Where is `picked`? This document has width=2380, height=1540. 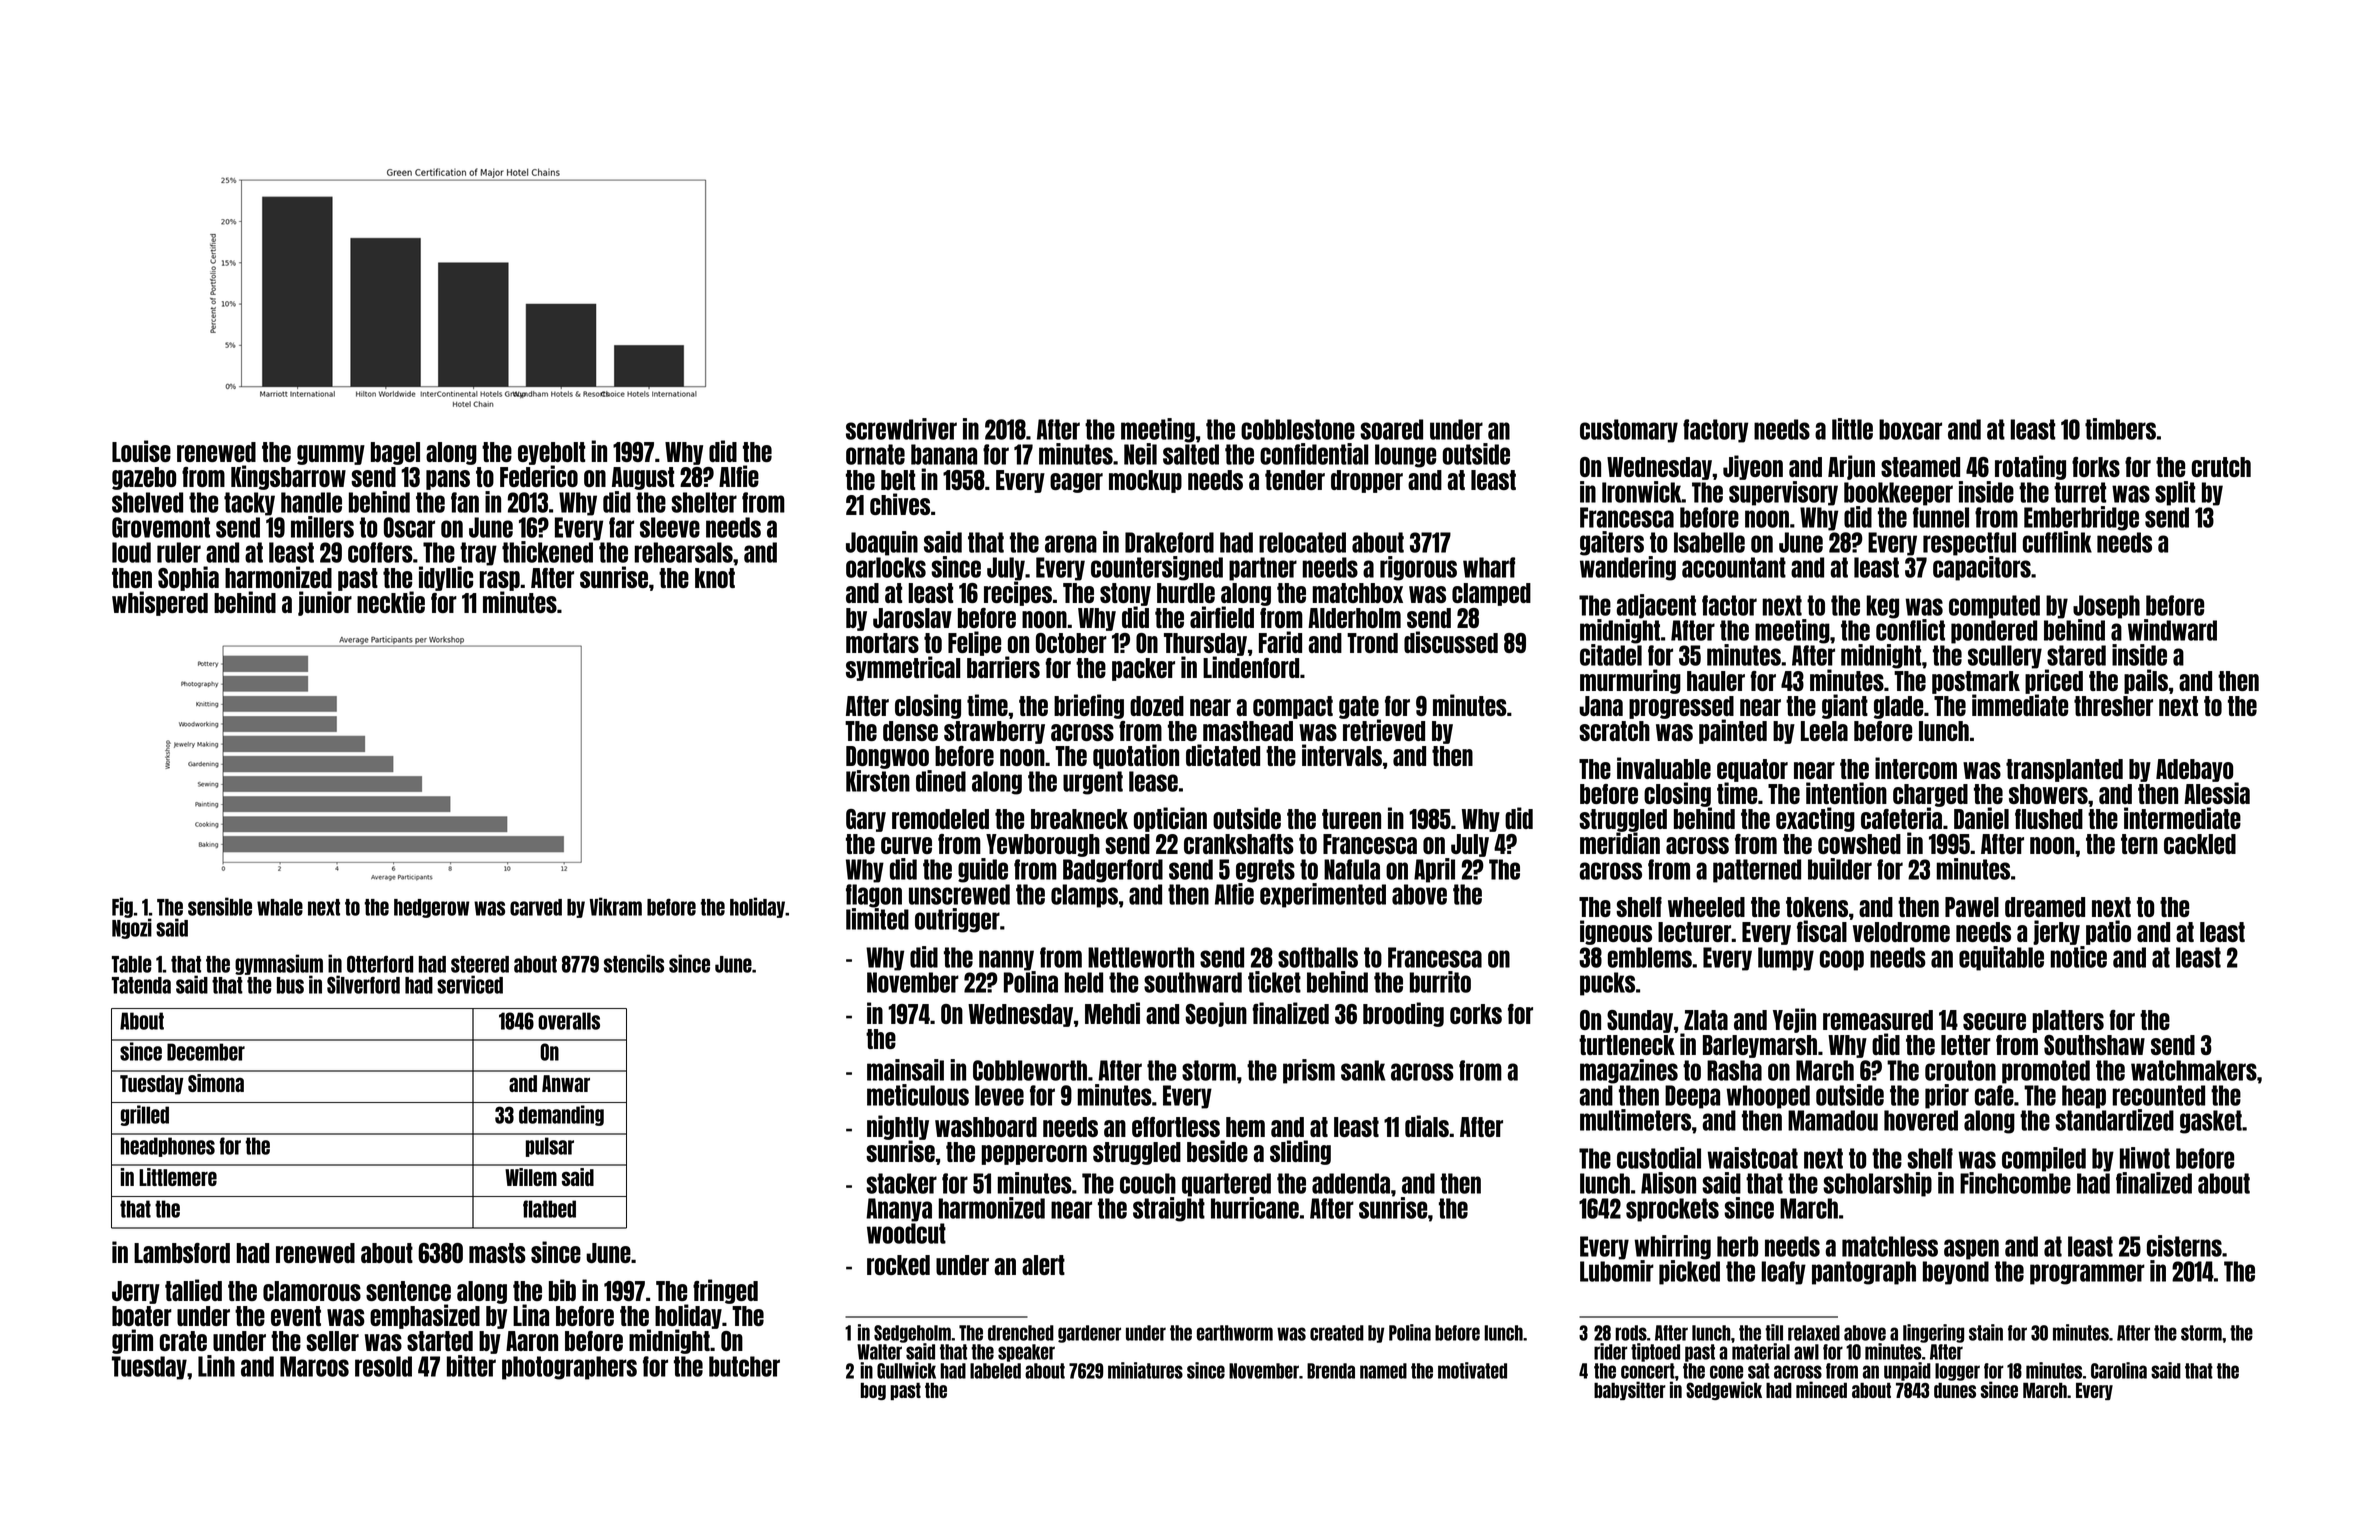 picked is located at coordinates (1689, 1272).
